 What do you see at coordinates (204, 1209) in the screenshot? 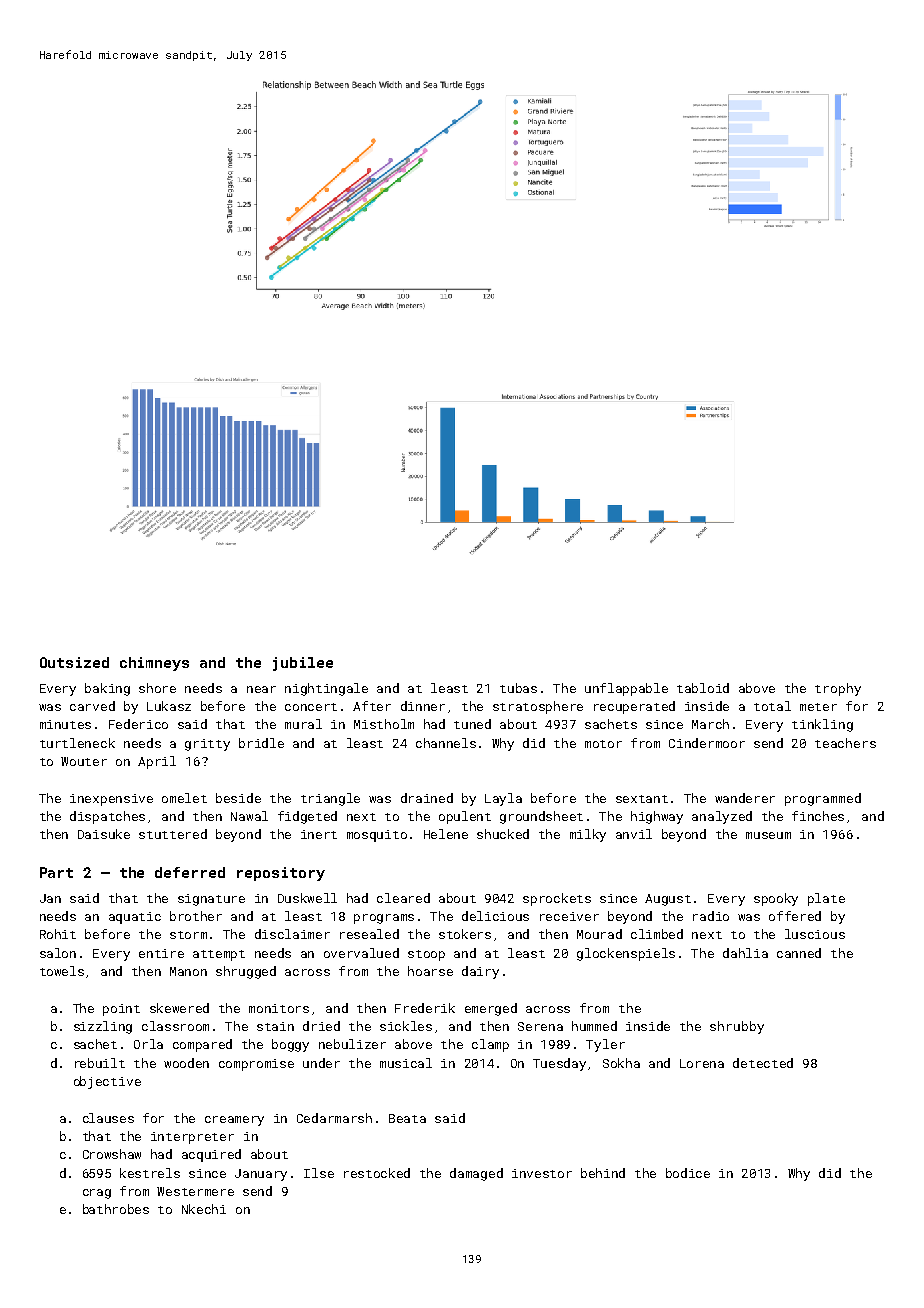
I see `Nkechi` at bounding box center [204, 1209].
